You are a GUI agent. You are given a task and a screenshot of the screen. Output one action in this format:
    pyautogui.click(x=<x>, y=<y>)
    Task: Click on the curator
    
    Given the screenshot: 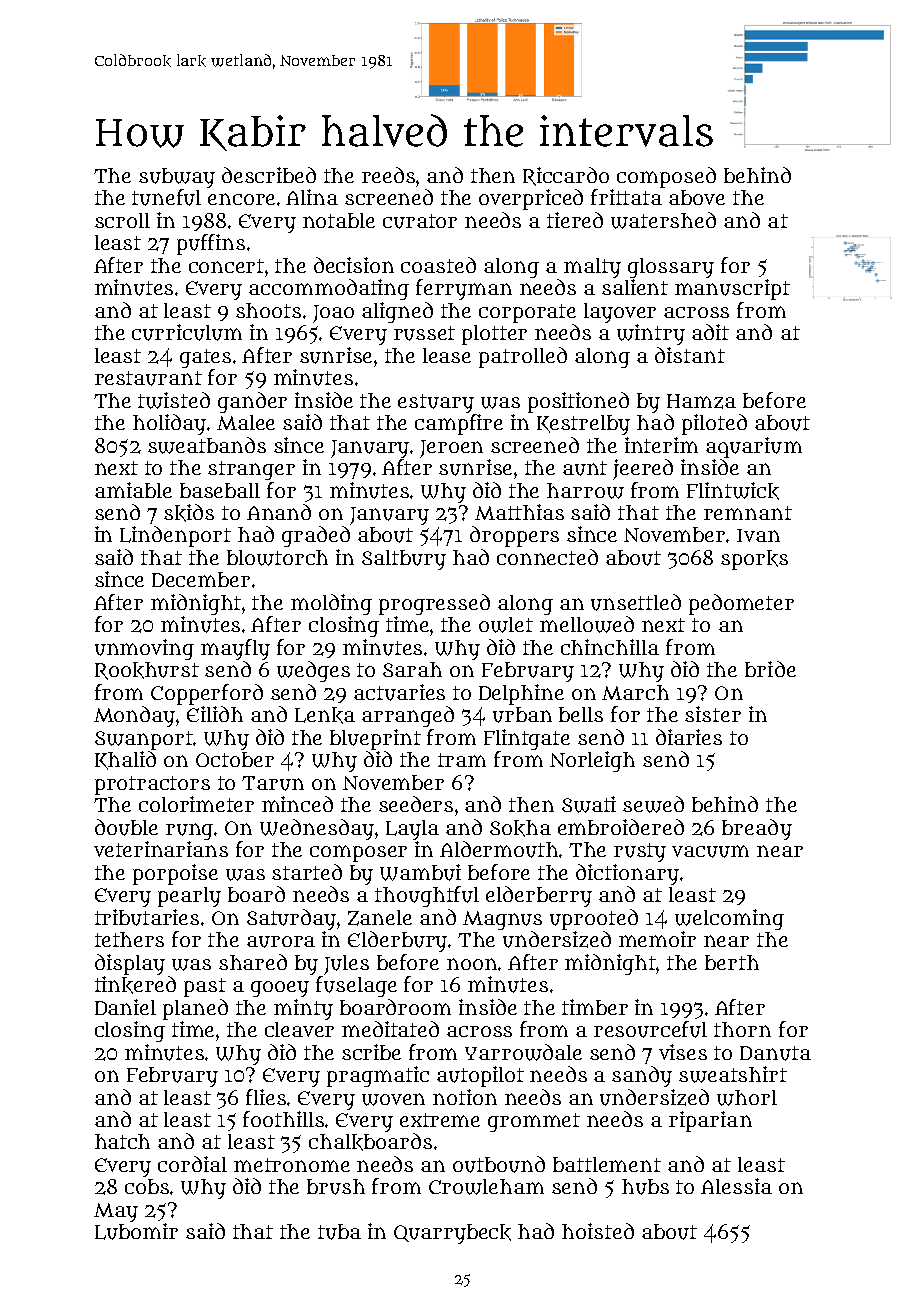 What is the action you would take?
    pyautogui.click(x=420, y=221)
